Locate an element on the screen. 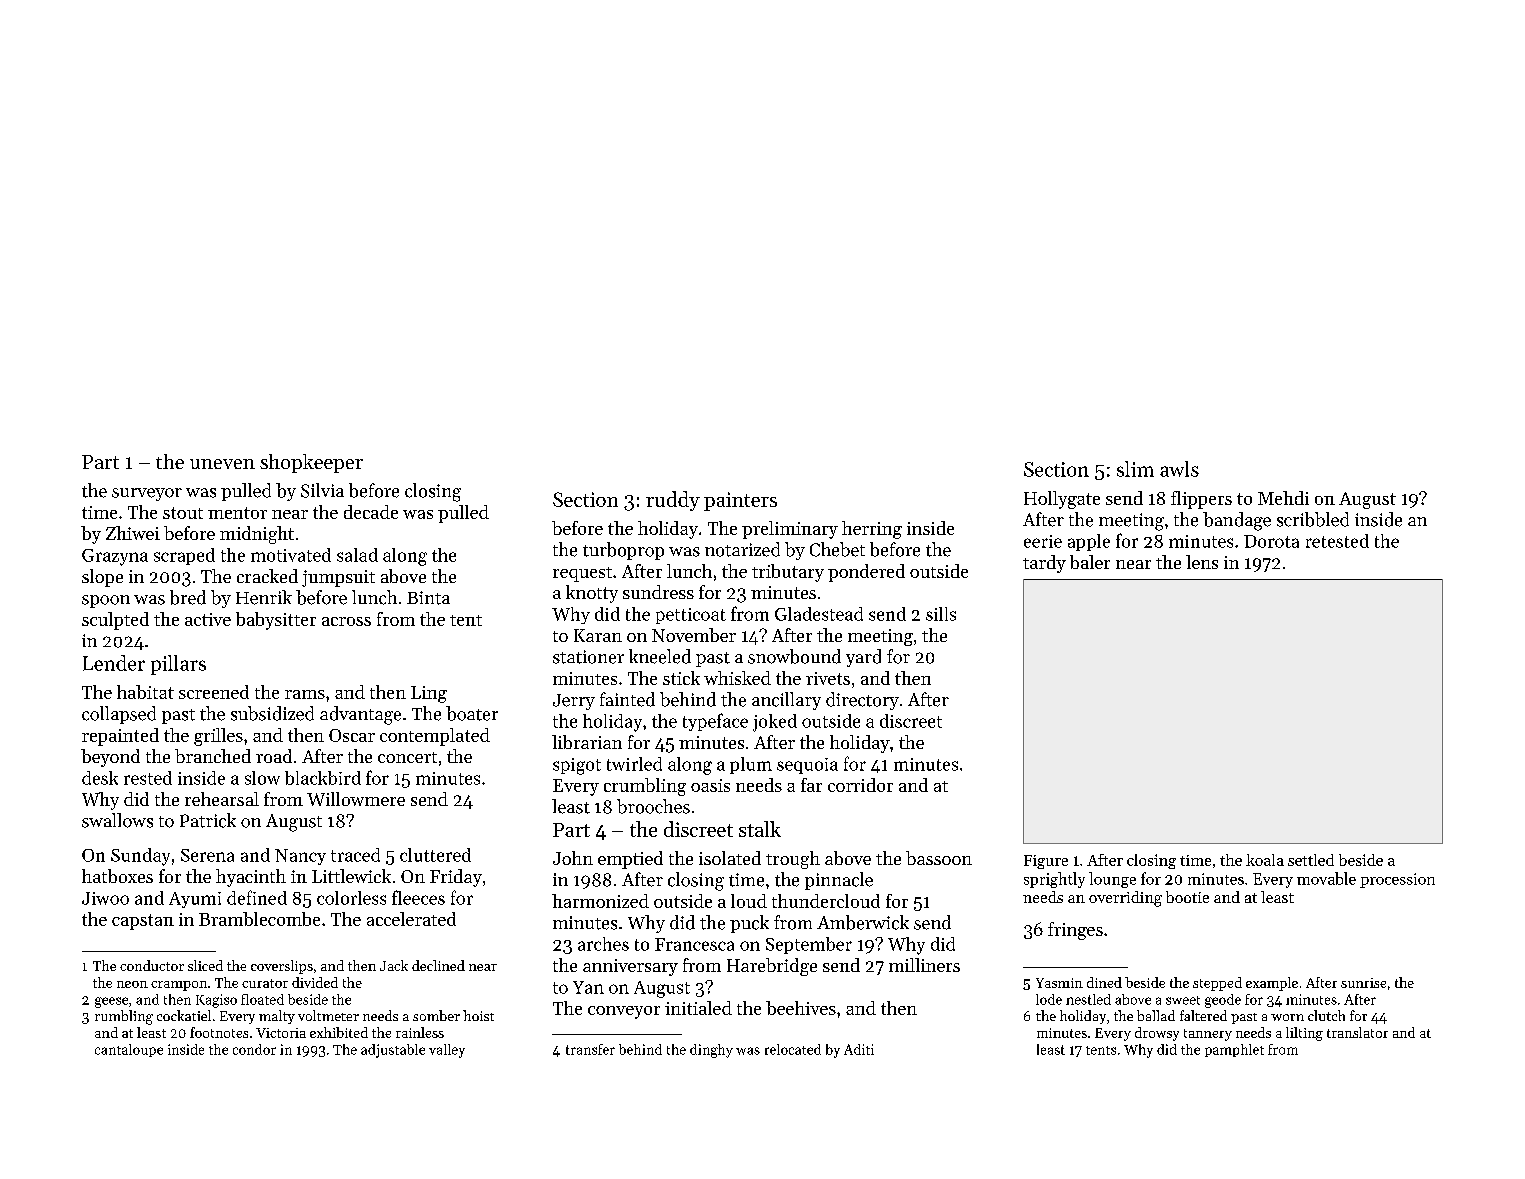 This screenshot has height=1179, width=1525. drowsy is located at coordinates (1157, 1034).
